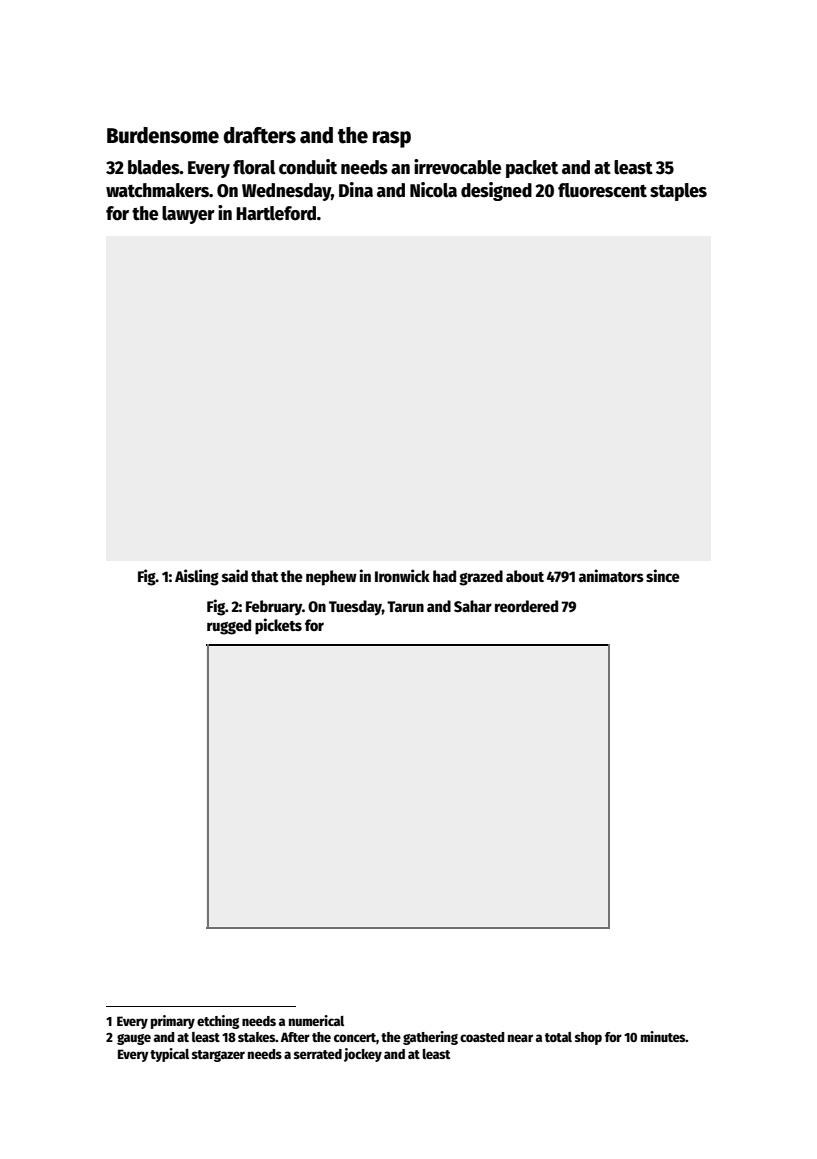  I want to click on shop, so click(588, 1038).
